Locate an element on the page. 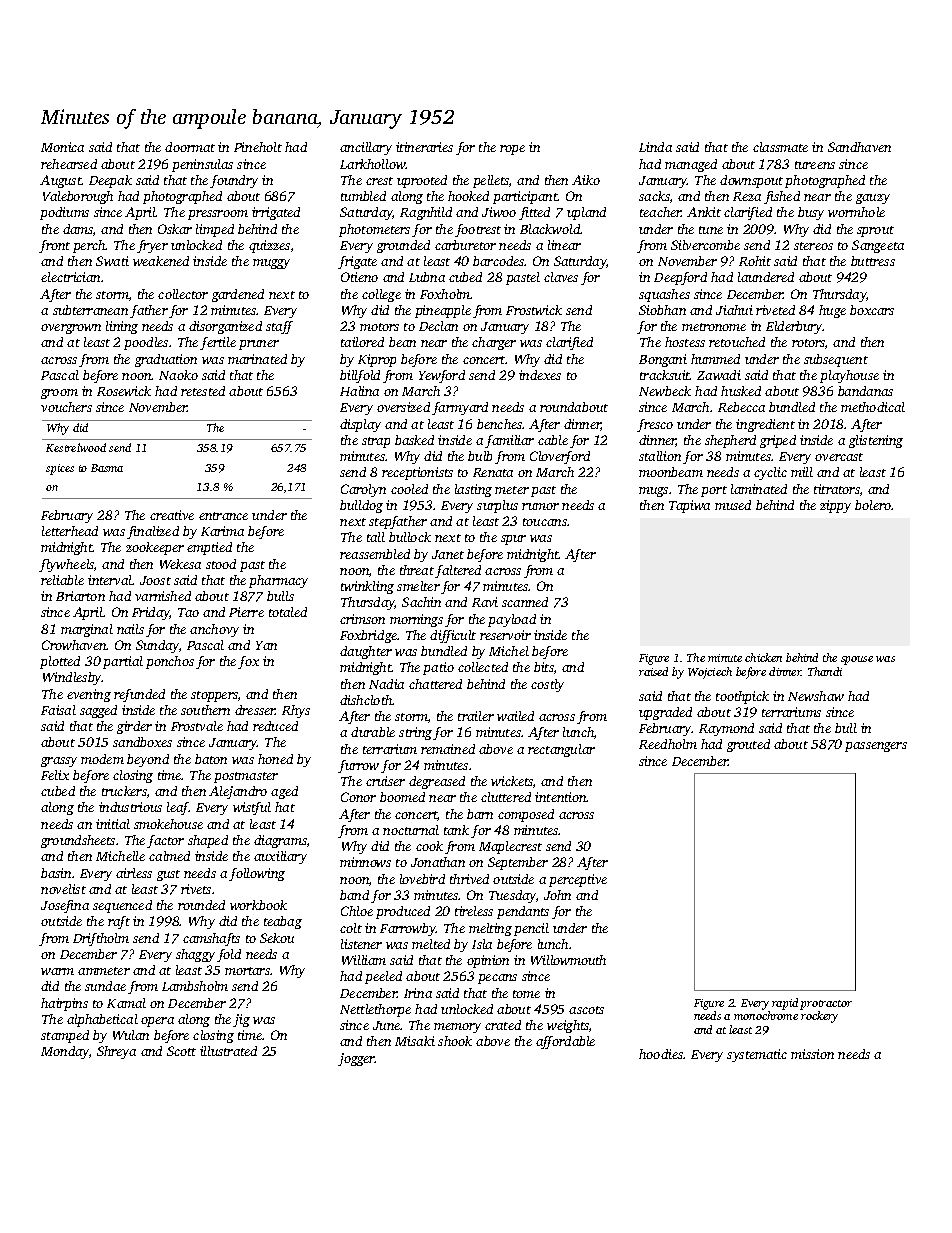 The image size is (952, 1233). bean is located at coordinates (402, 342).
